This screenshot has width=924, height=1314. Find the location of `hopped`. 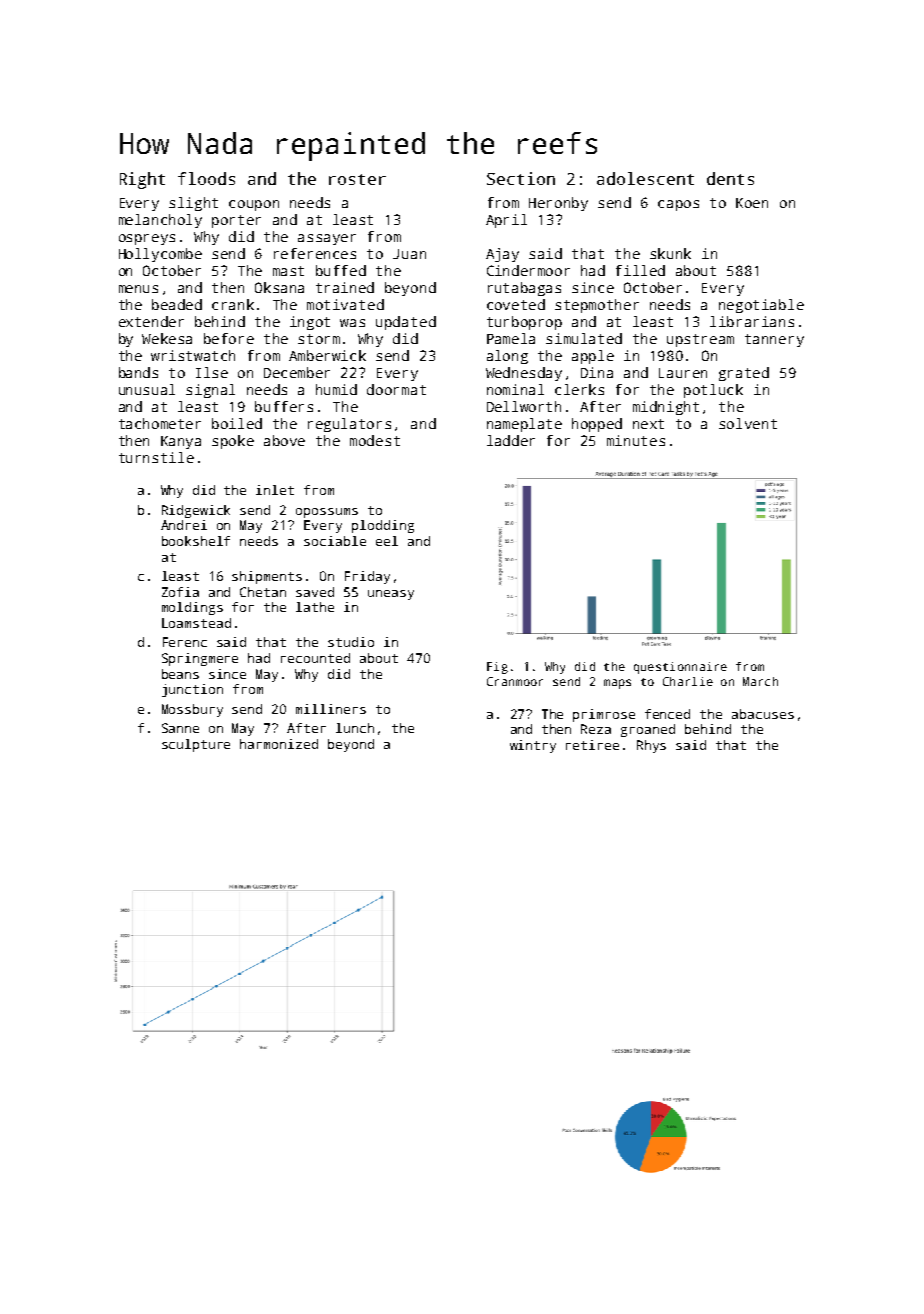

hopped is located at coordinates (597, 425).
